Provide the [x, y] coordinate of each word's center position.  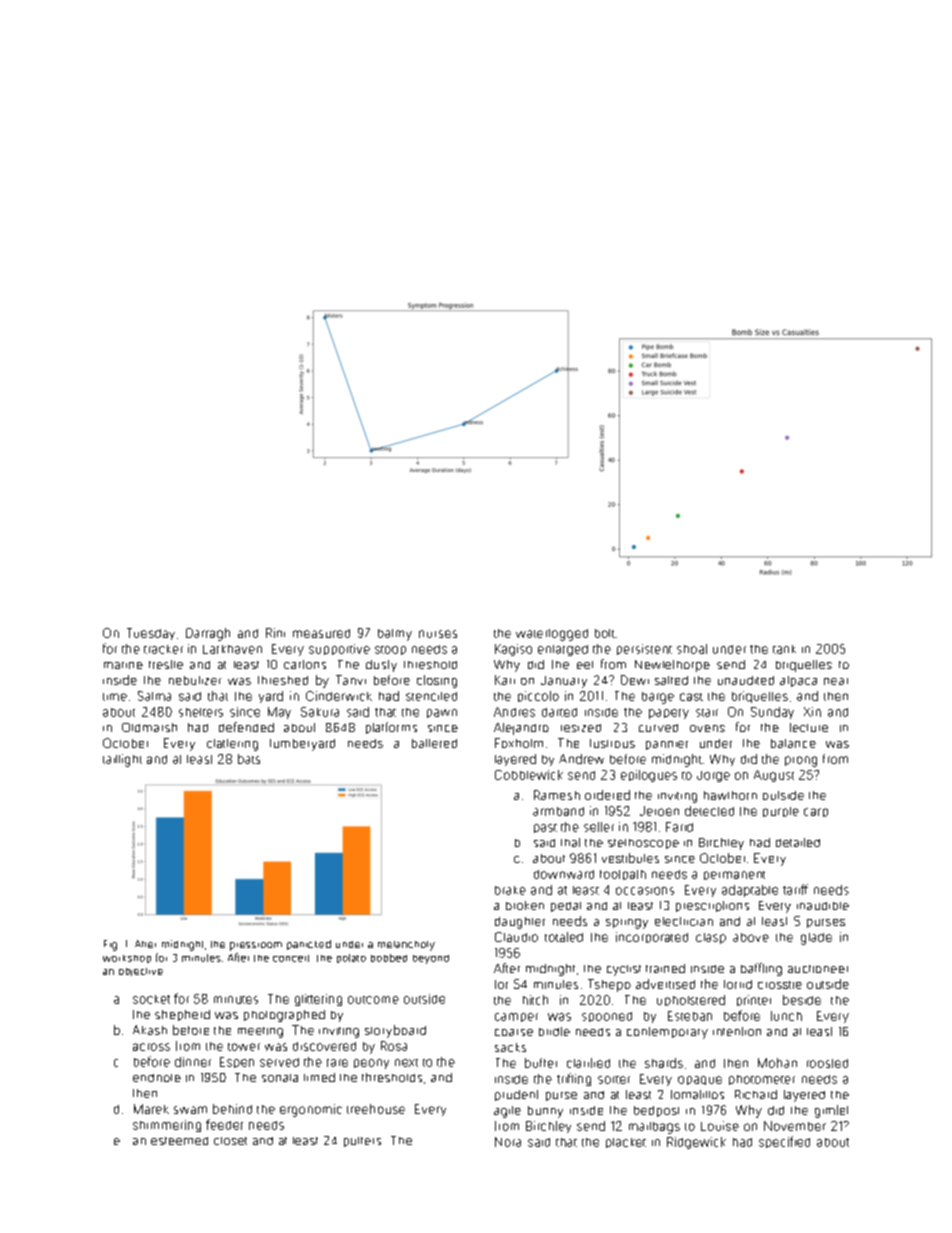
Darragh [208, 634]
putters [362, 1142]
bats [249, 759]
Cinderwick [339, 696]
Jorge [713, 776]
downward [564, 874]
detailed [798, 842]
